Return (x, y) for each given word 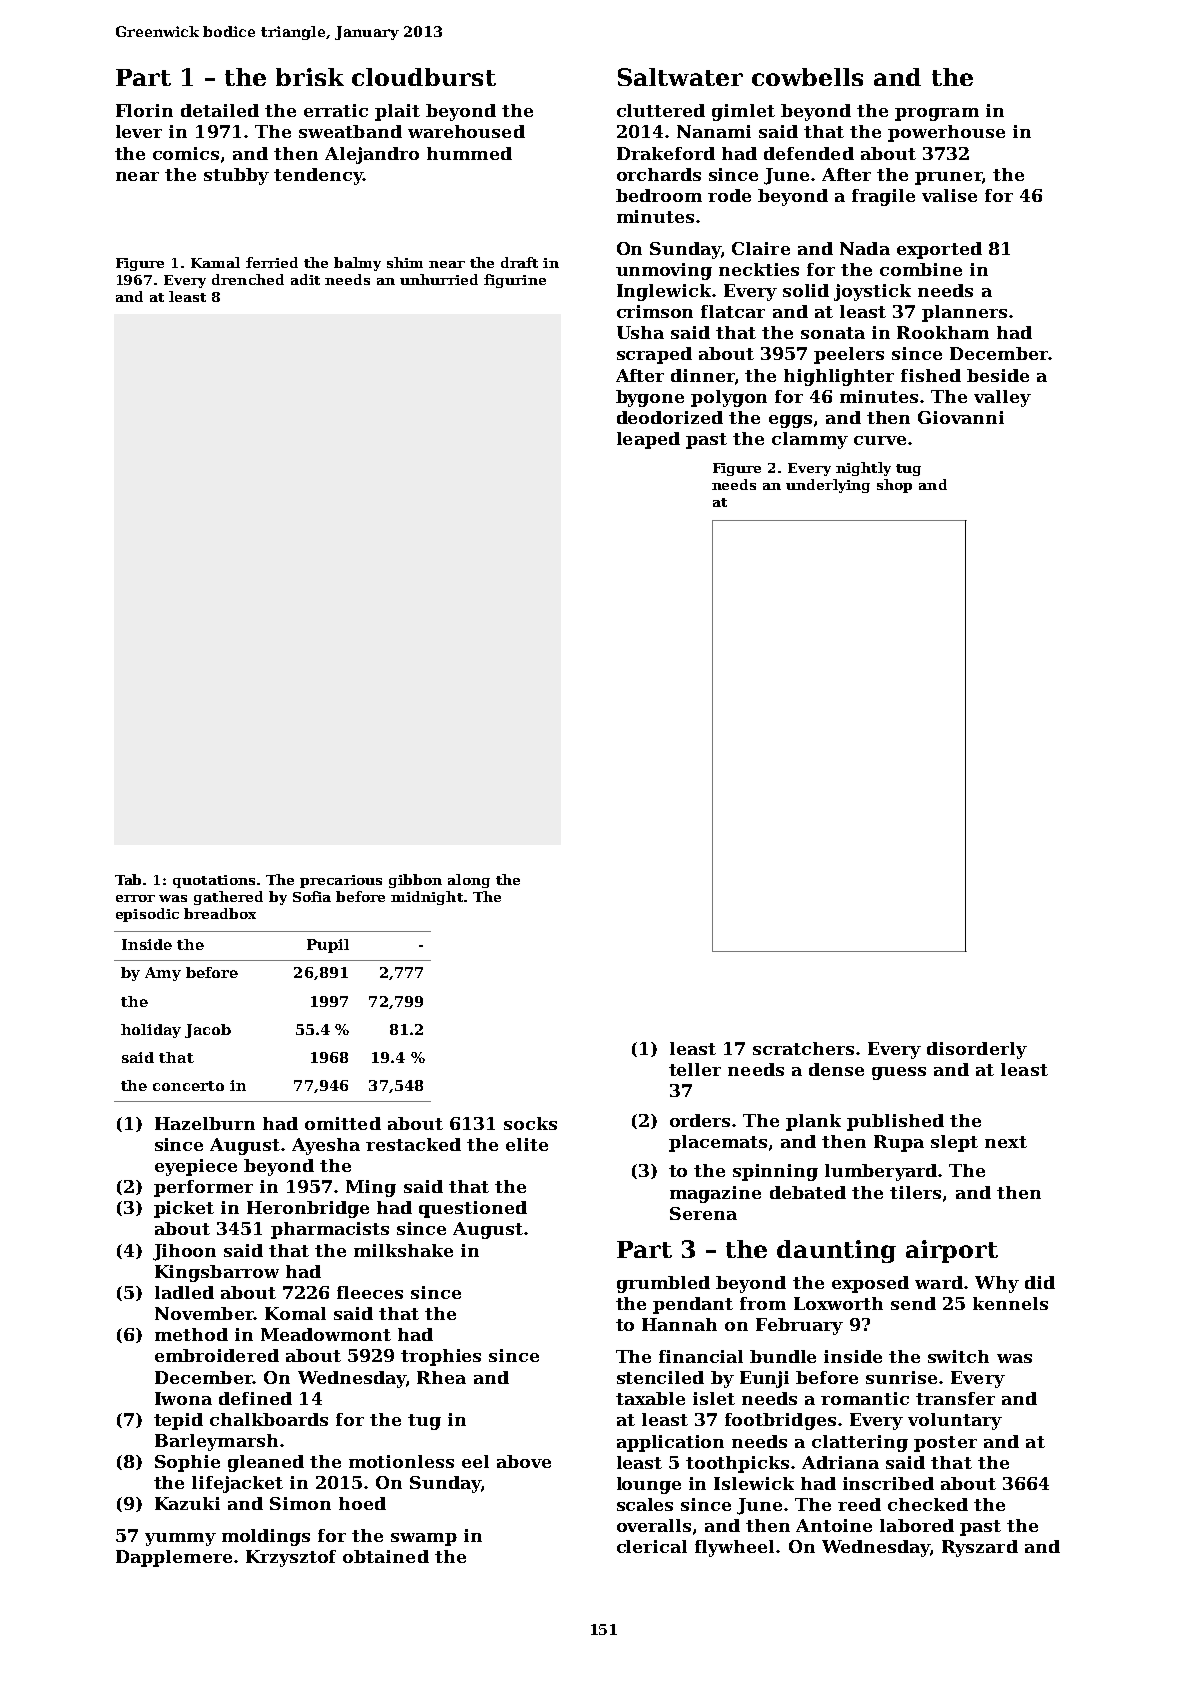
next (1006, 1142)
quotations (214, 881)
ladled (184, 1292)
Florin (144, 110)
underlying (828, 486)
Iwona (183, 1398)
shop (894, 486)
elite (527, 1144)
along (469, 881)
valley (1002, 398)
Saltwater (680, 77)
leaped (648, 440)
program (937, 114)
